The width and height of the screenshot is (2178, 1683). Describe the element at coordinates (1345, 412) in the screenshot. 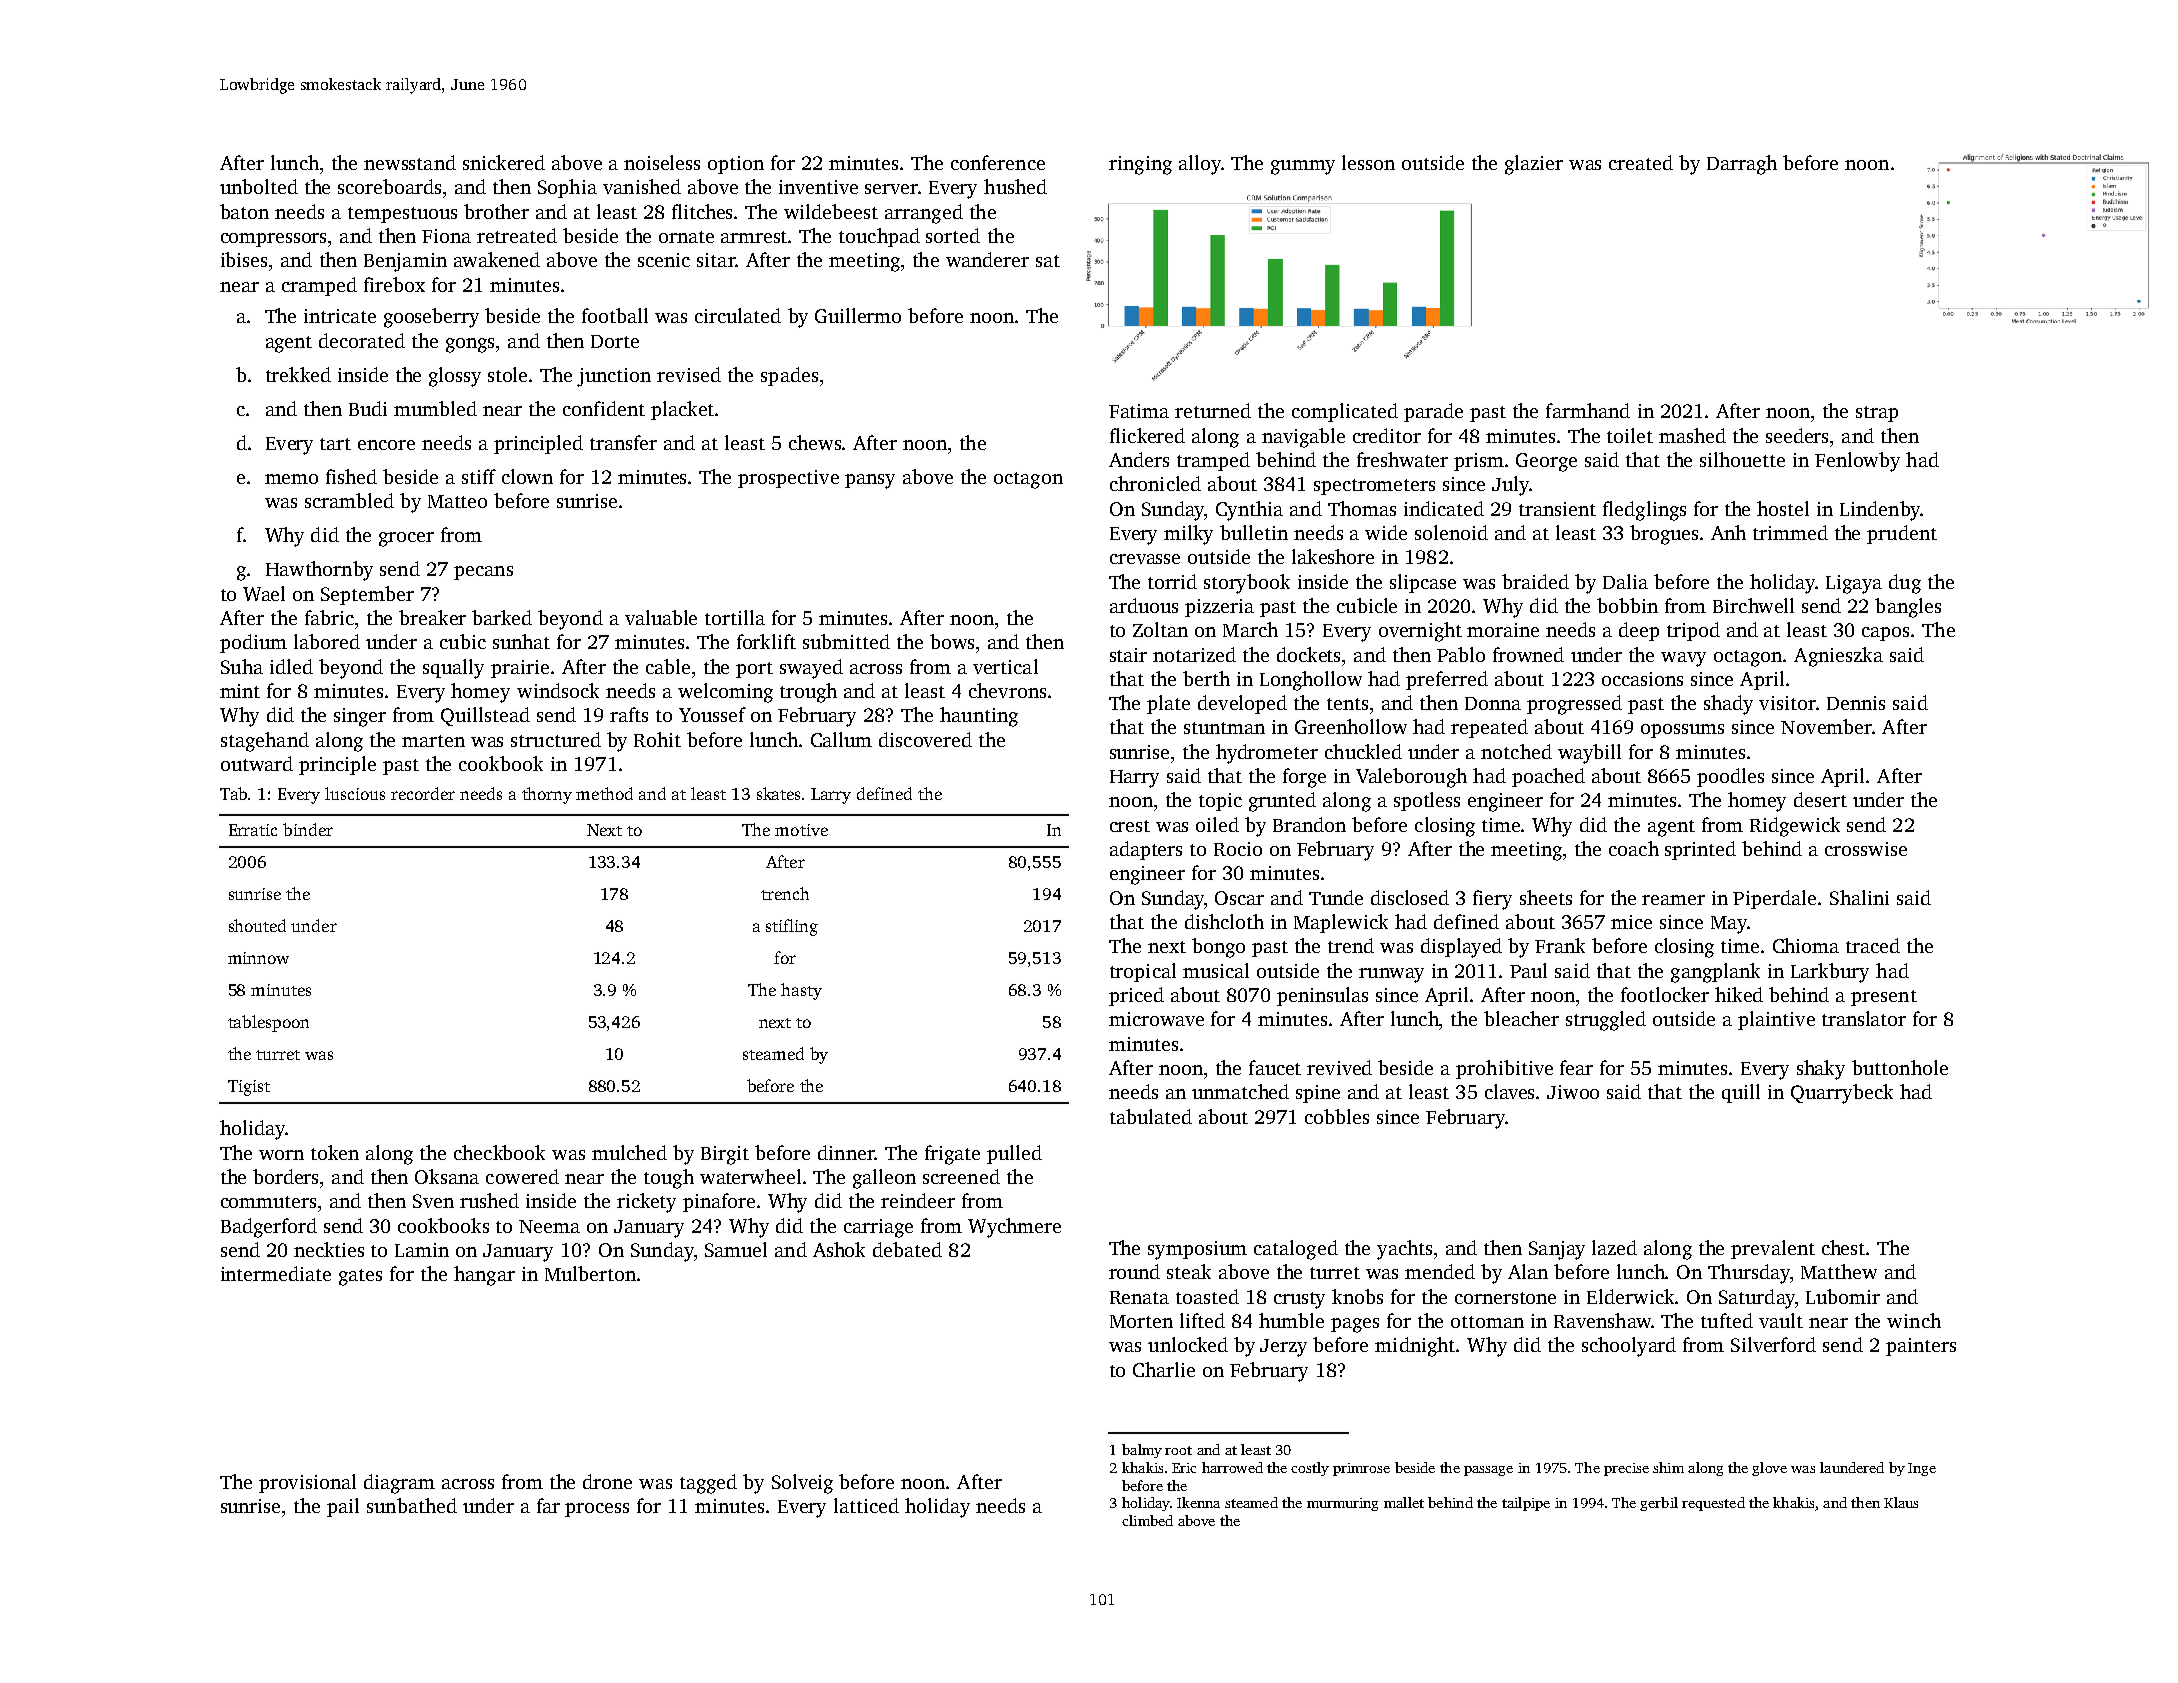

I see `complicated` at that location.
